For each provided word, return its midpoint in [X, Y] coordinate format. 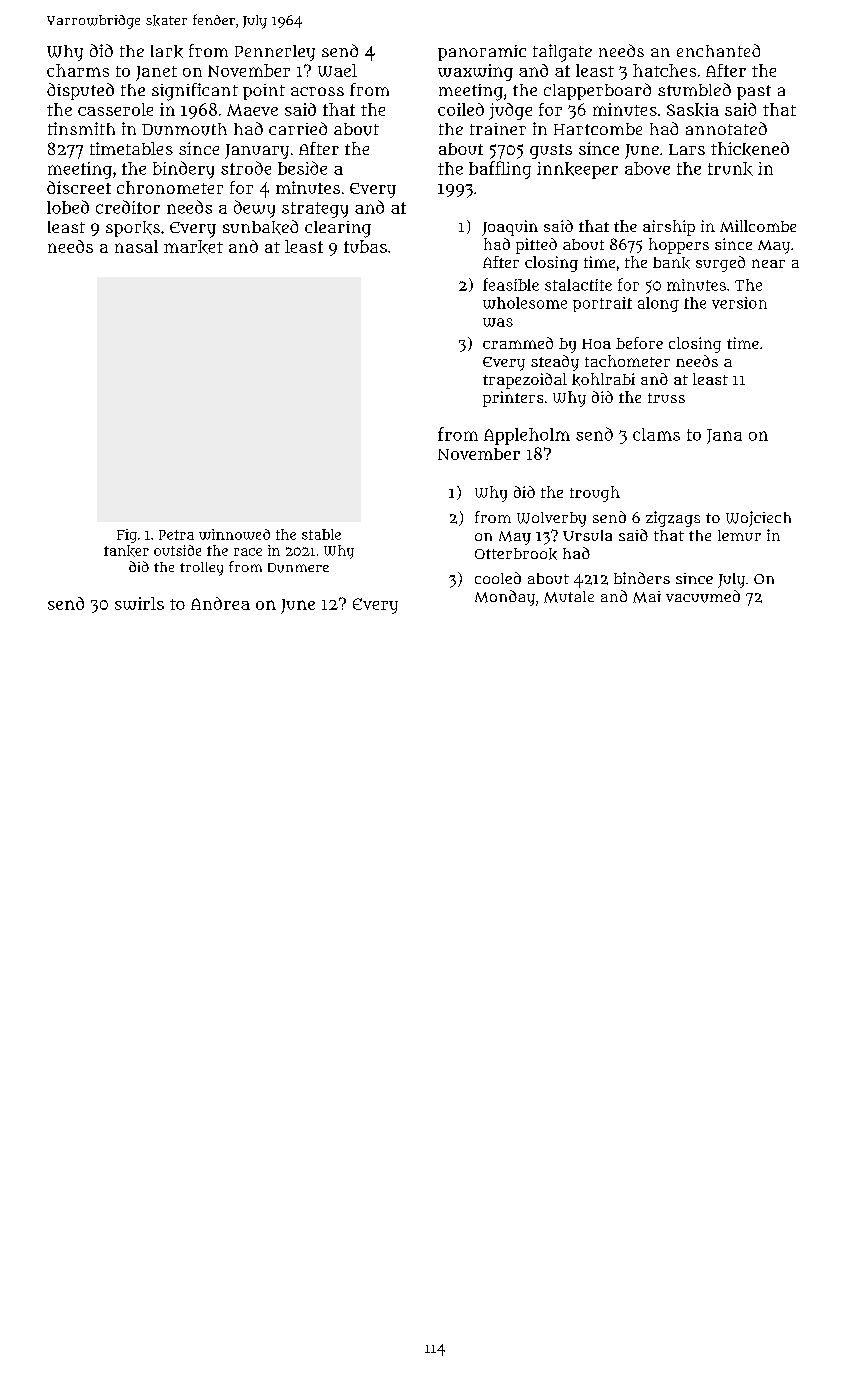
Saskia [693, 110]
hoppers [679, 246]
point [264, 92]
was [498, 322]
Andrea [220, 603]
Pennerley [275, 53]
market [193, 247]
